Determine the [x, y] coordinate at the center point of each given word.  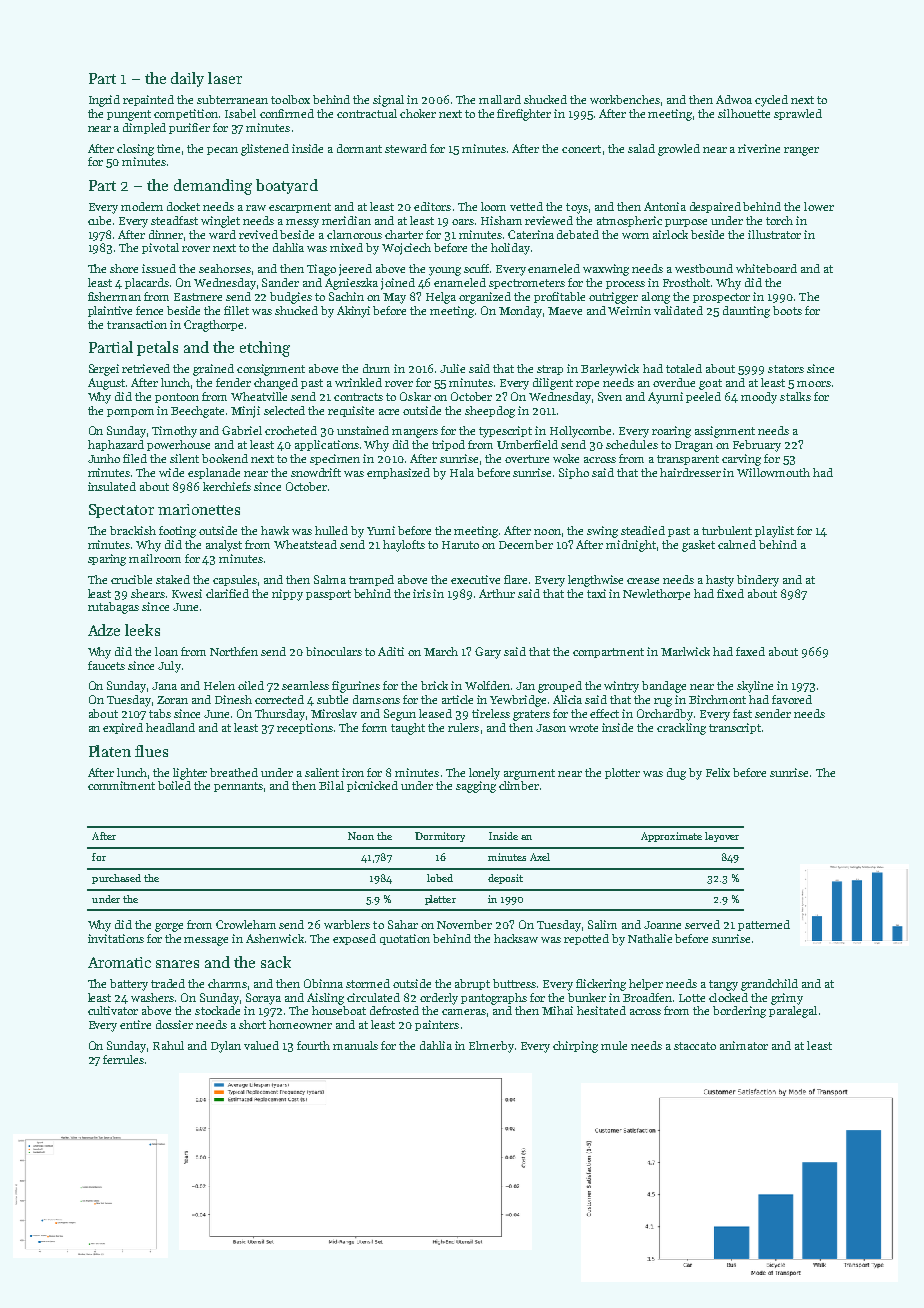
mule [614, 1045]
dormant [359, 148]
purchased [116, 879]
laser [225, 78]
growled [679, 150]
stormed [368, 983]
